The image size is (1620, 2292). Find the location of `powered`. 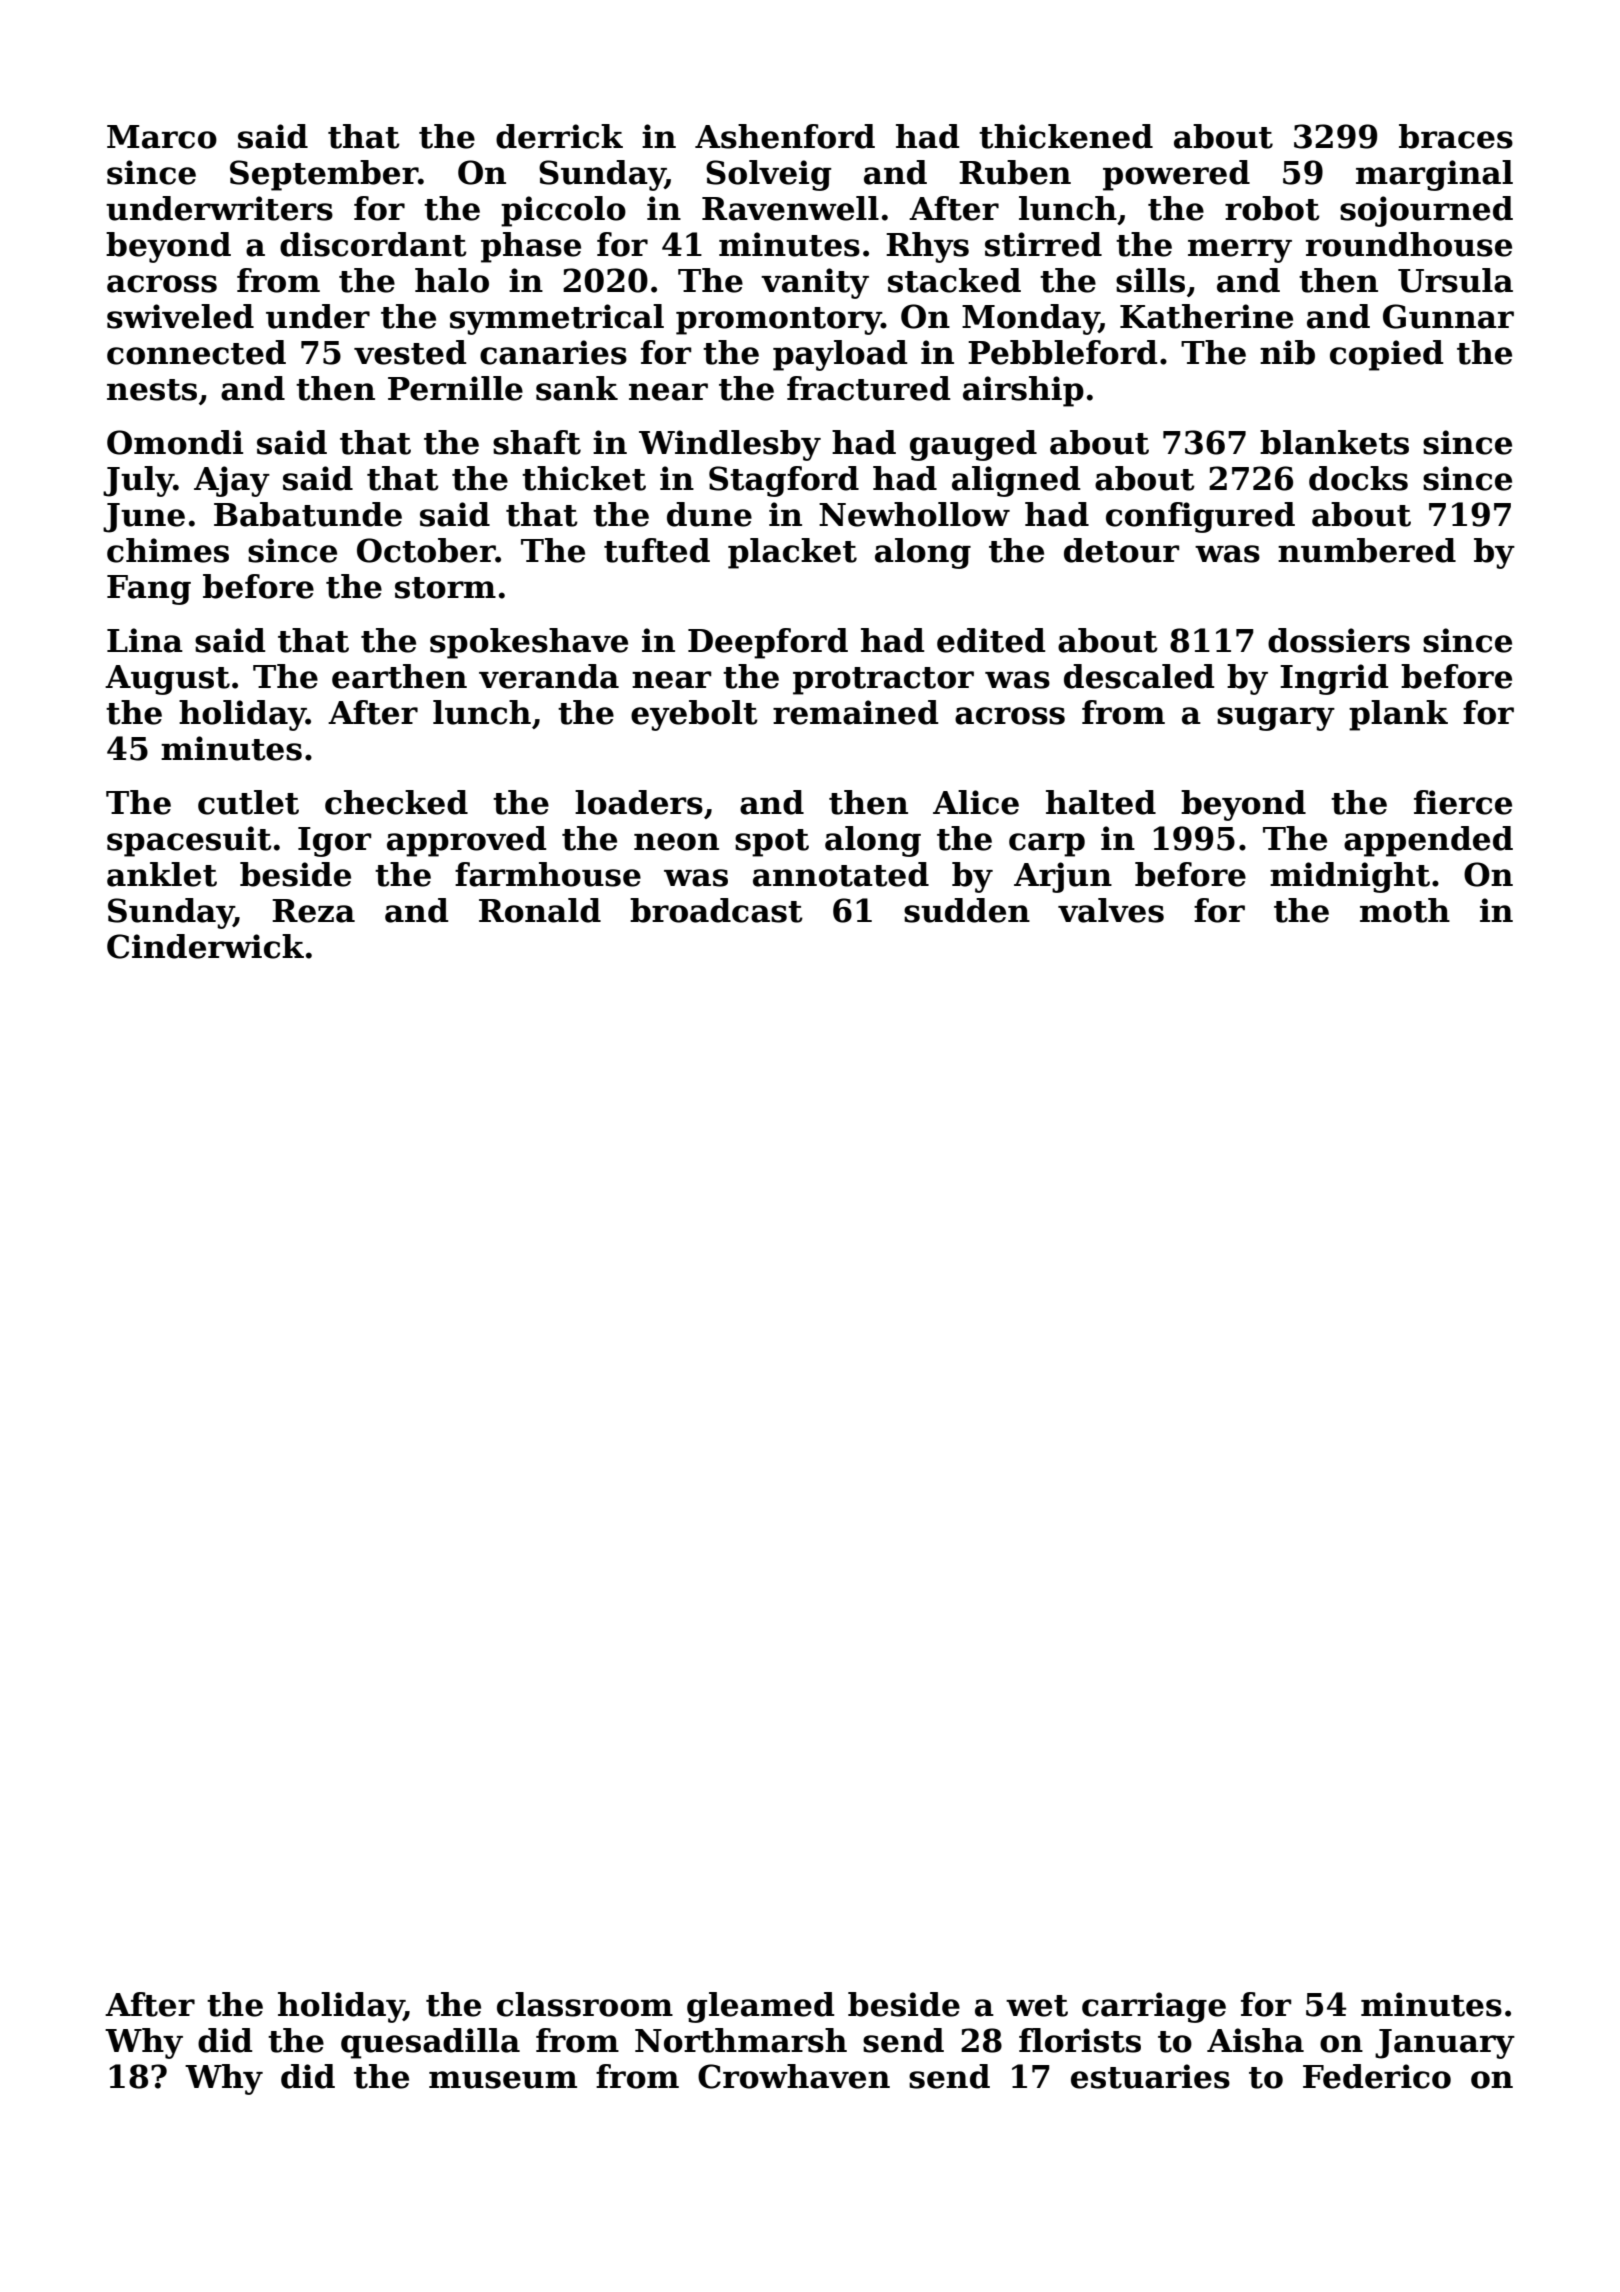

powered is located at coordinates (1176, 175).
